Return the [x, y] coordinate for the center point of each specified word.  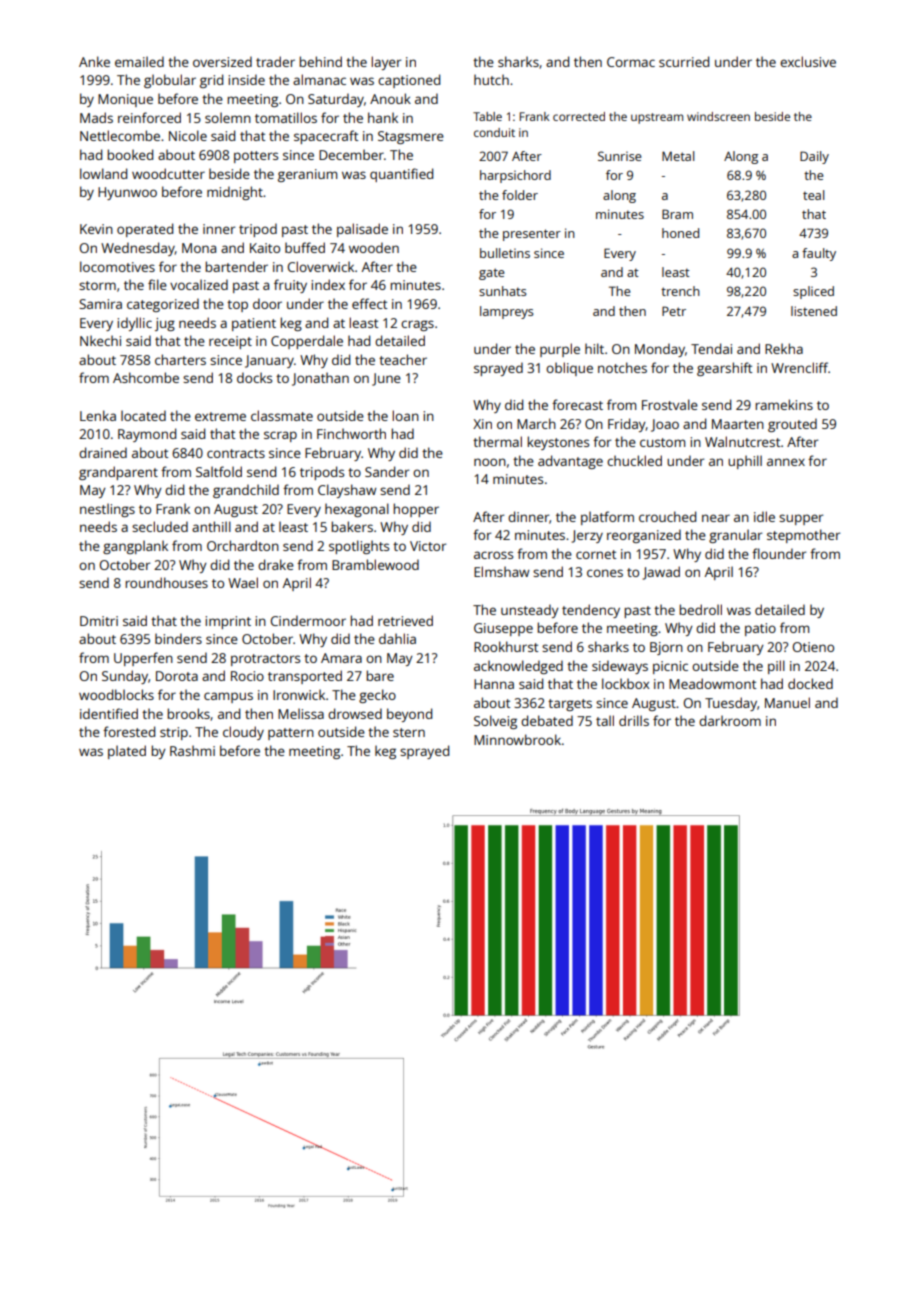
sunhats [503, 291]
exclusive [808, 61]
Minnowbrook [517, 739]
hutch [491, 79]
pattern [291, 734]
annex [786, 462]
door [267, 303]
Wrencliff [799, 367]
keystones [558, 443]
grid [211, 81]
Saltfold [219, 471]
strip [174, 733]
